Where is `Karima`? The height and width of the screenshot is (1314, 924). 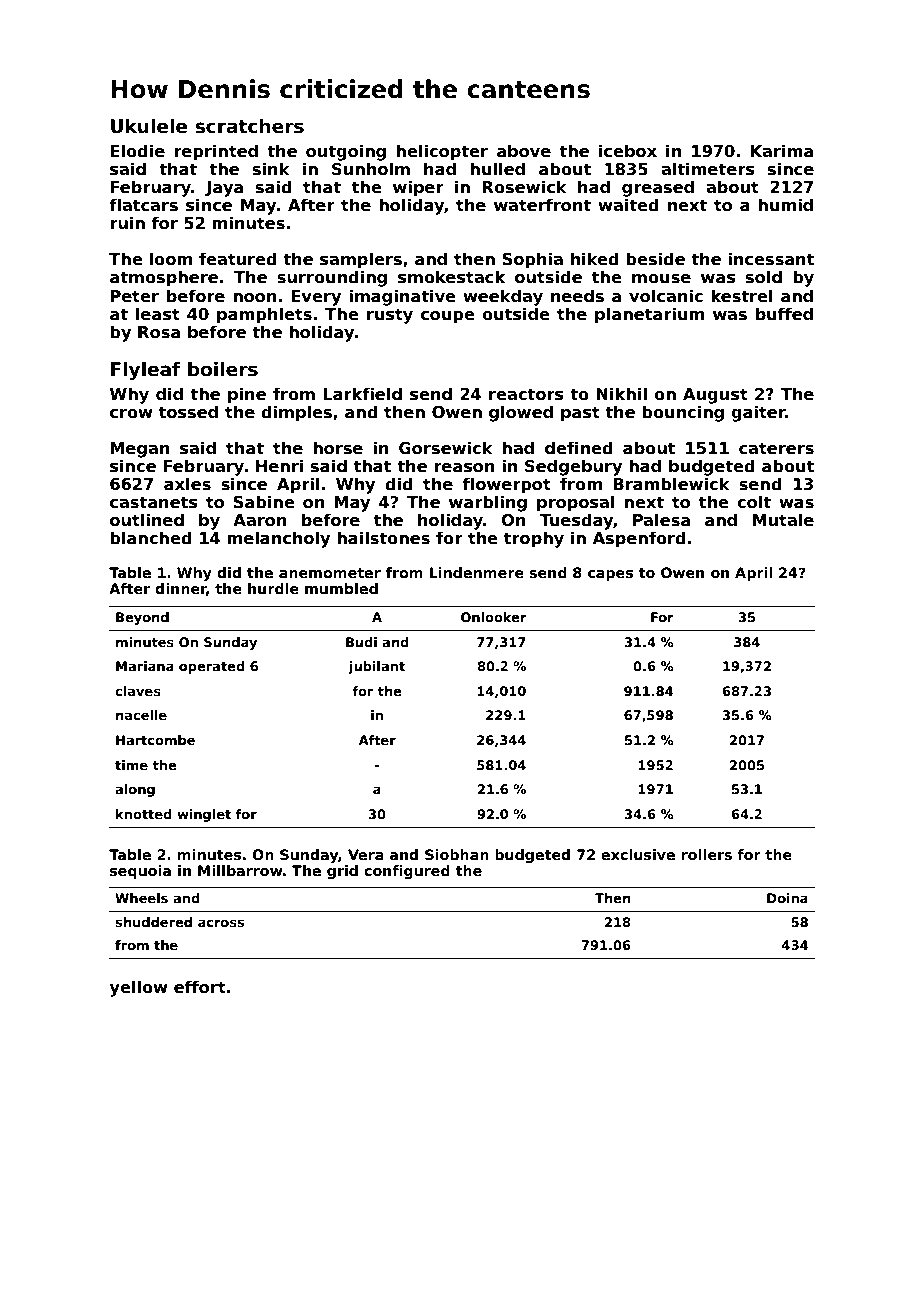
Karima is located at coordinates (782, 150).
